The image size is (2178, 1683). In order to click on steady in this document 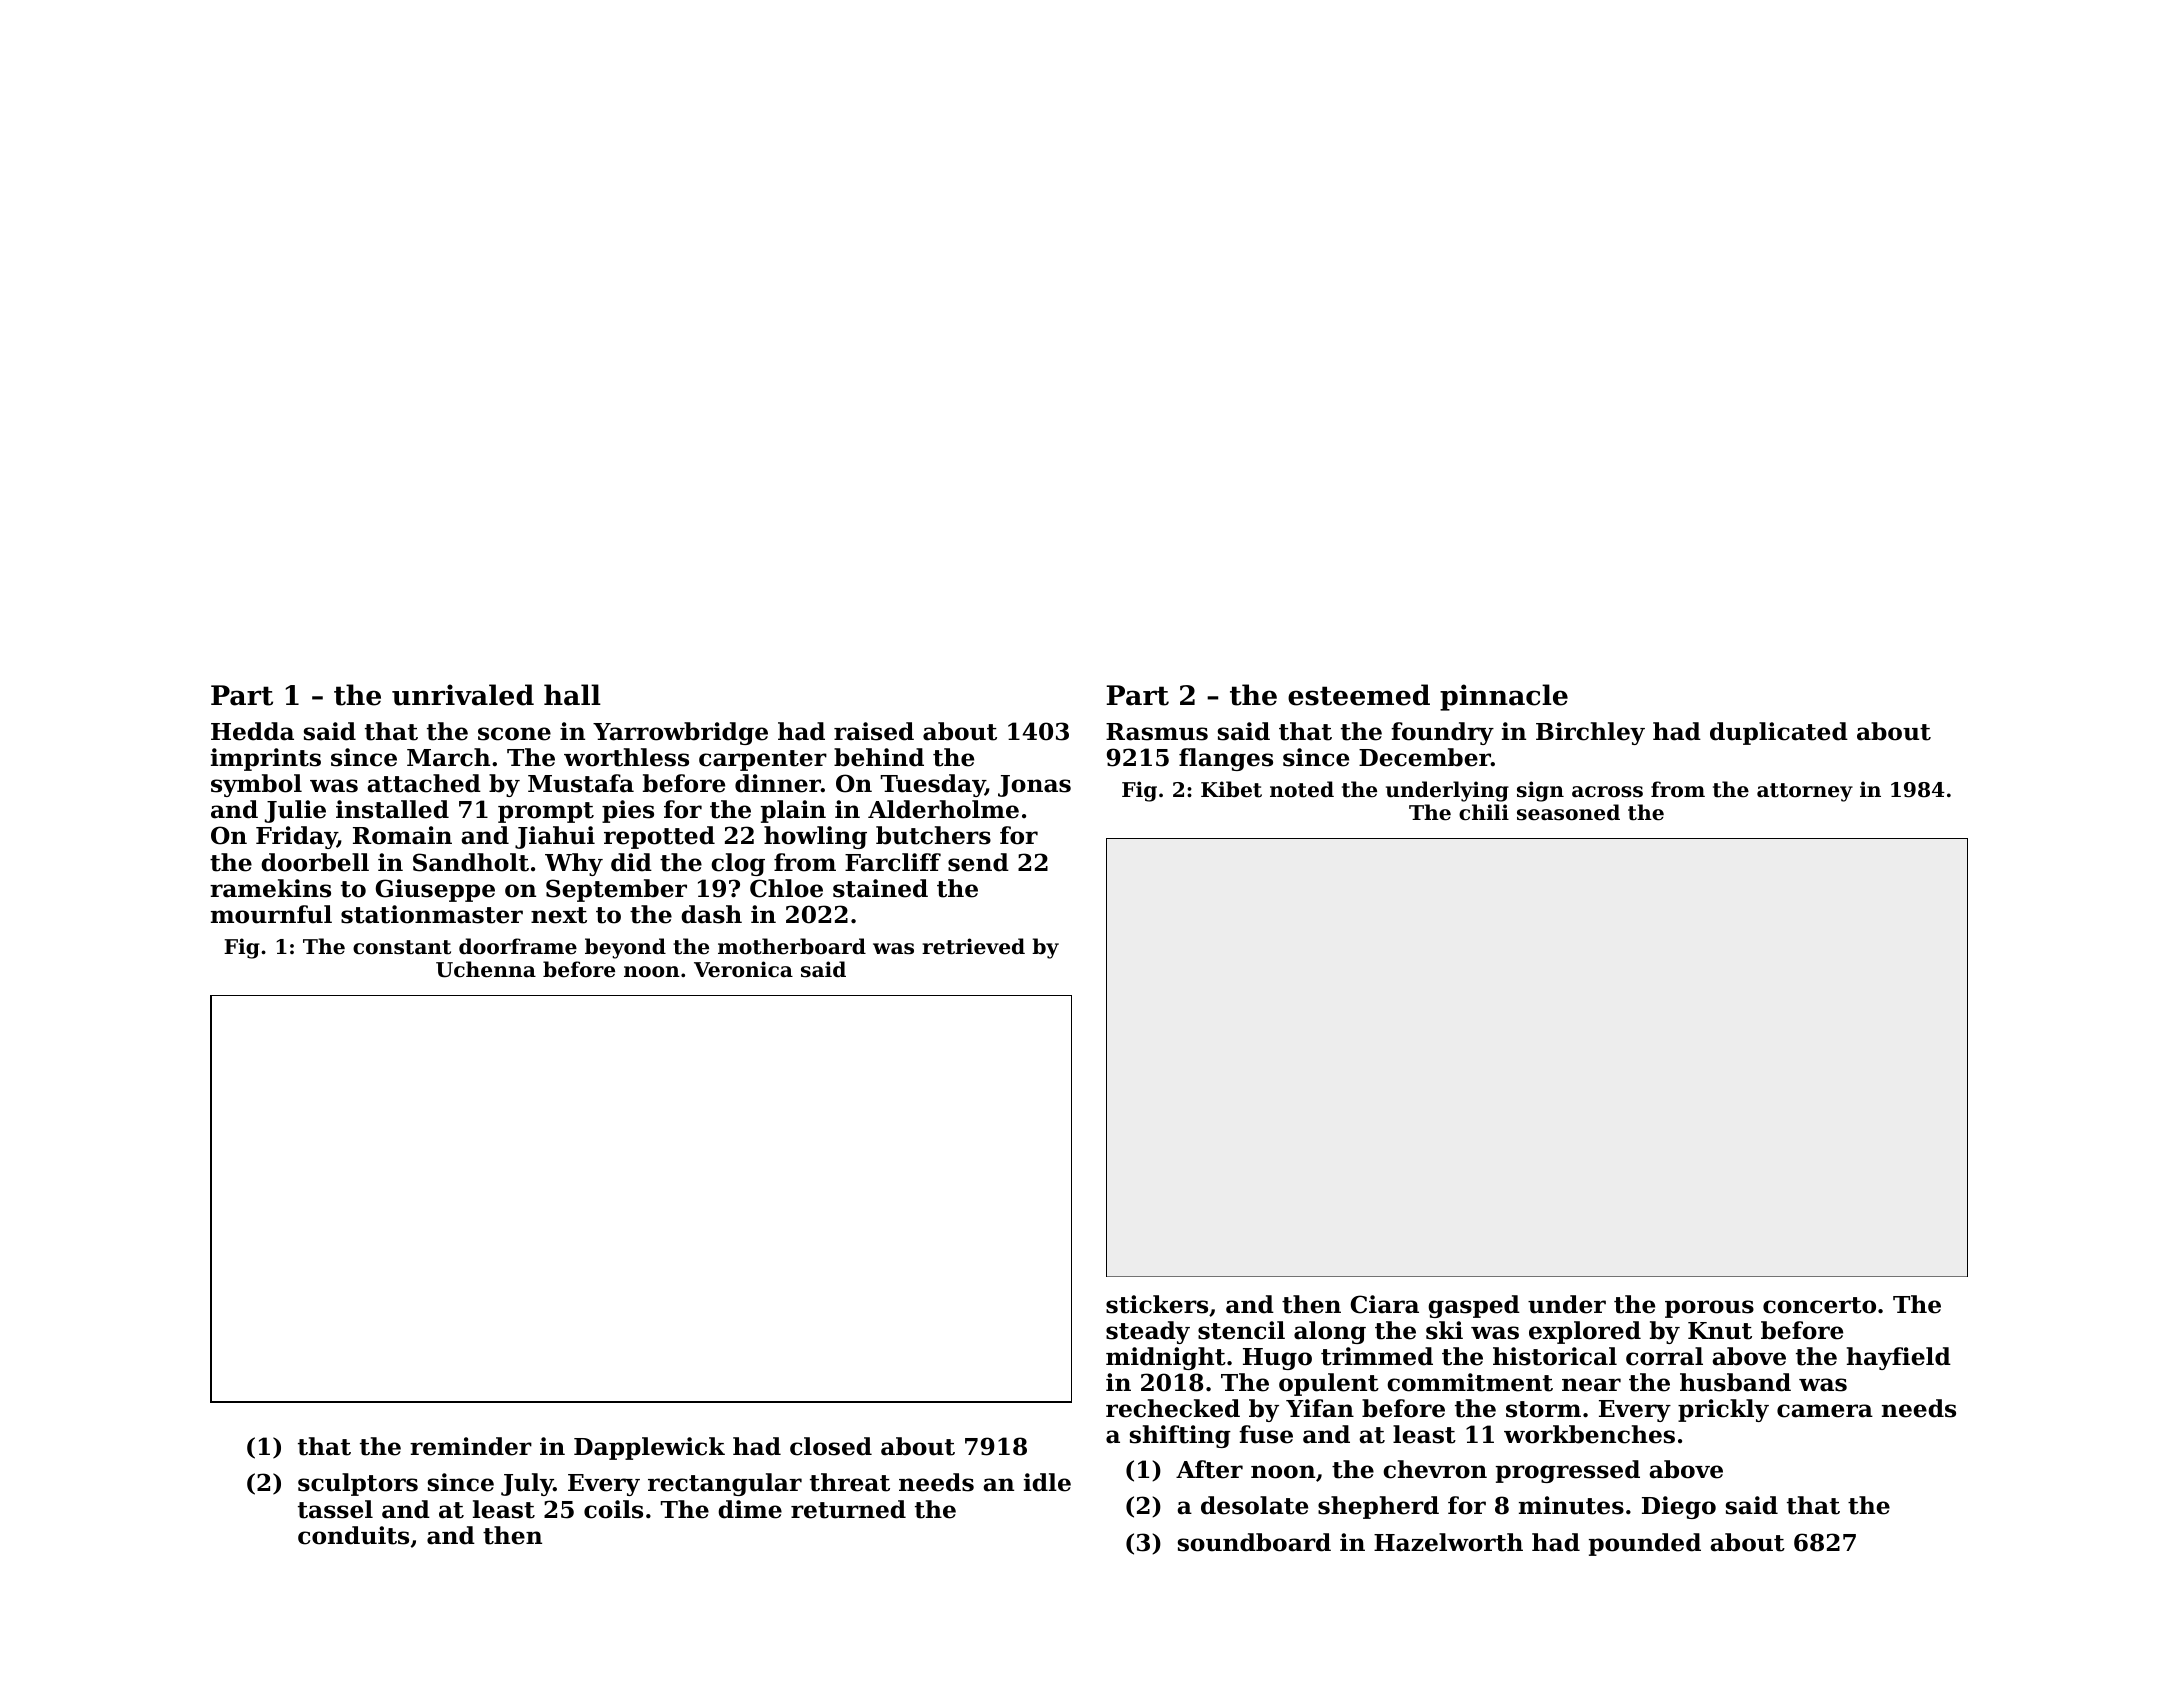, I will do `click(1148, 1332)`.
